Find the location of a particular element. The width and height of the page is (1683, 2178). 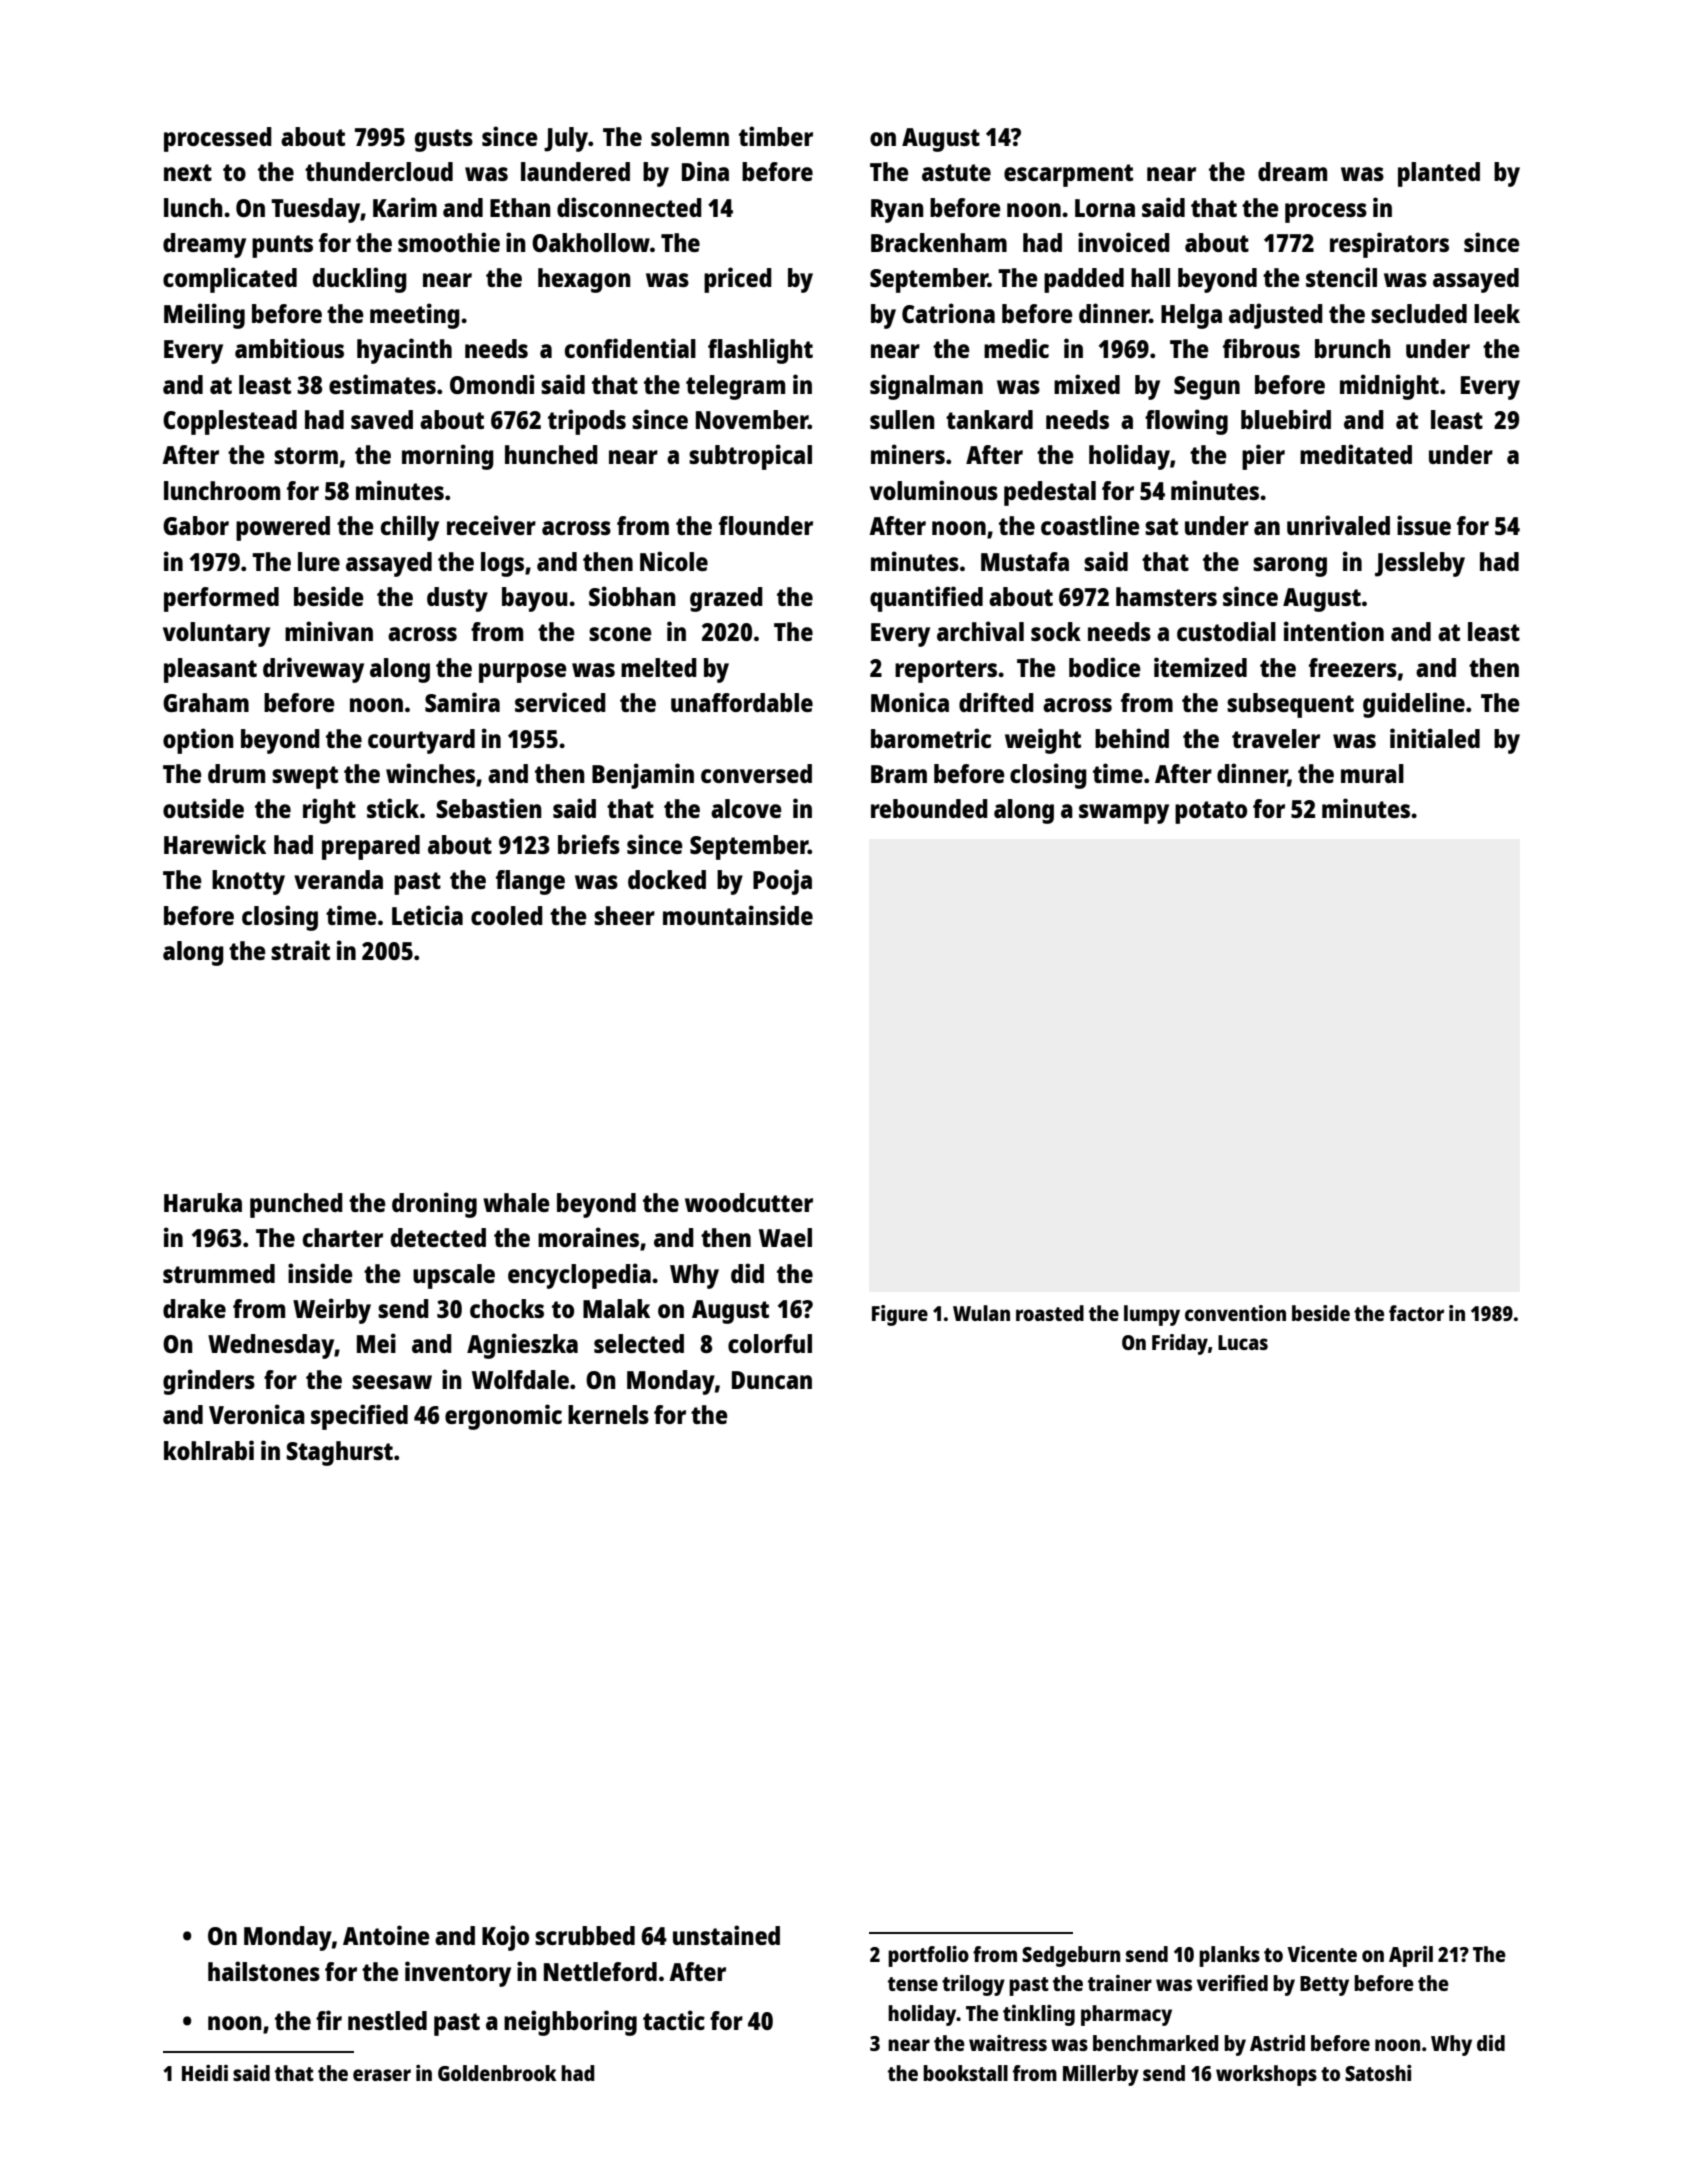

duckling is located at coordinates (360, 280).
